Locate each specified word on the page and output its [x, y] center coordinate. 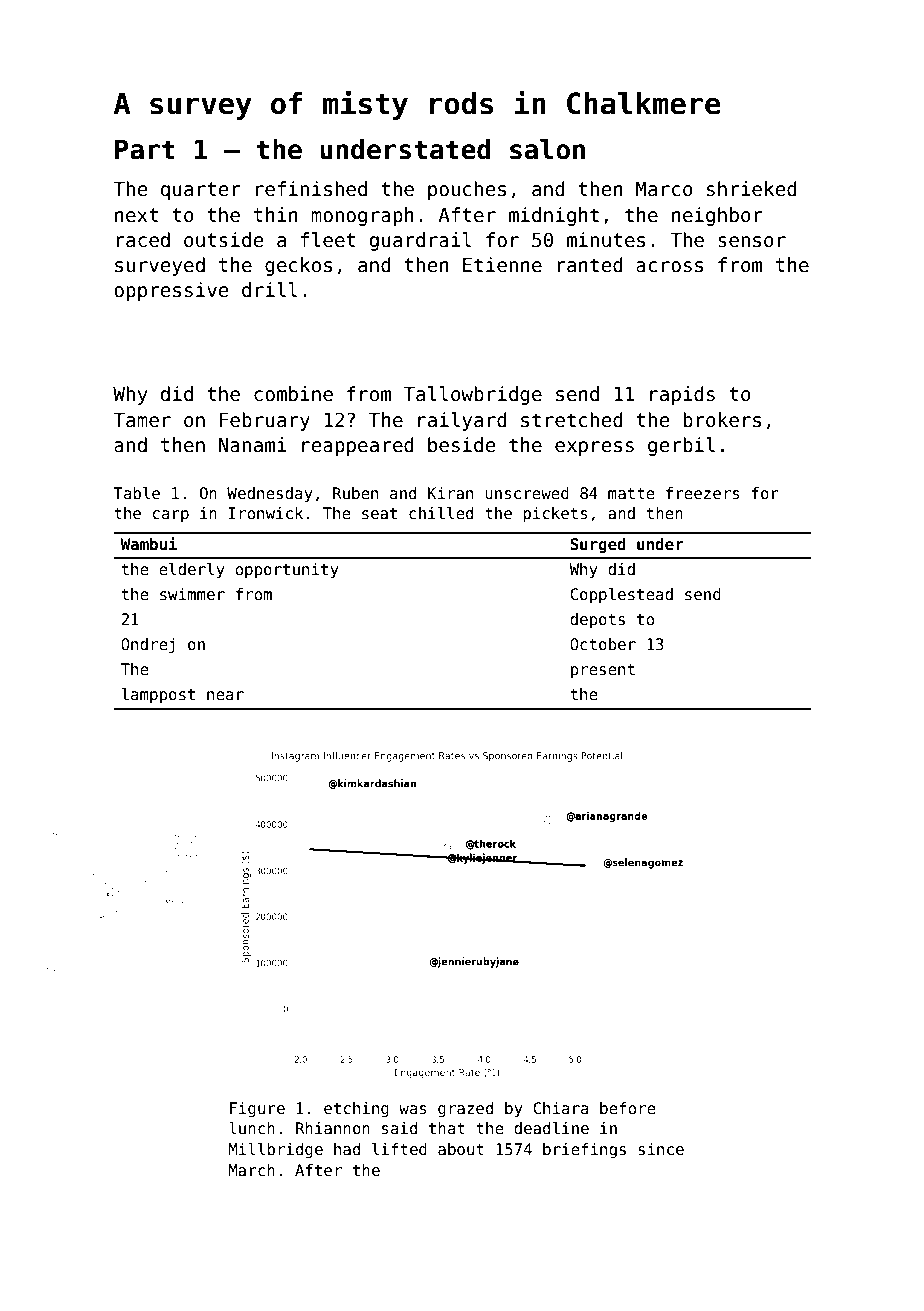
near [225, 695]
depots [597, 620]
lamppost [158, 695]
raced [143, 240]
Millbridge [276, 1150]
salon [547, 149]
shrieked [751, 189]
